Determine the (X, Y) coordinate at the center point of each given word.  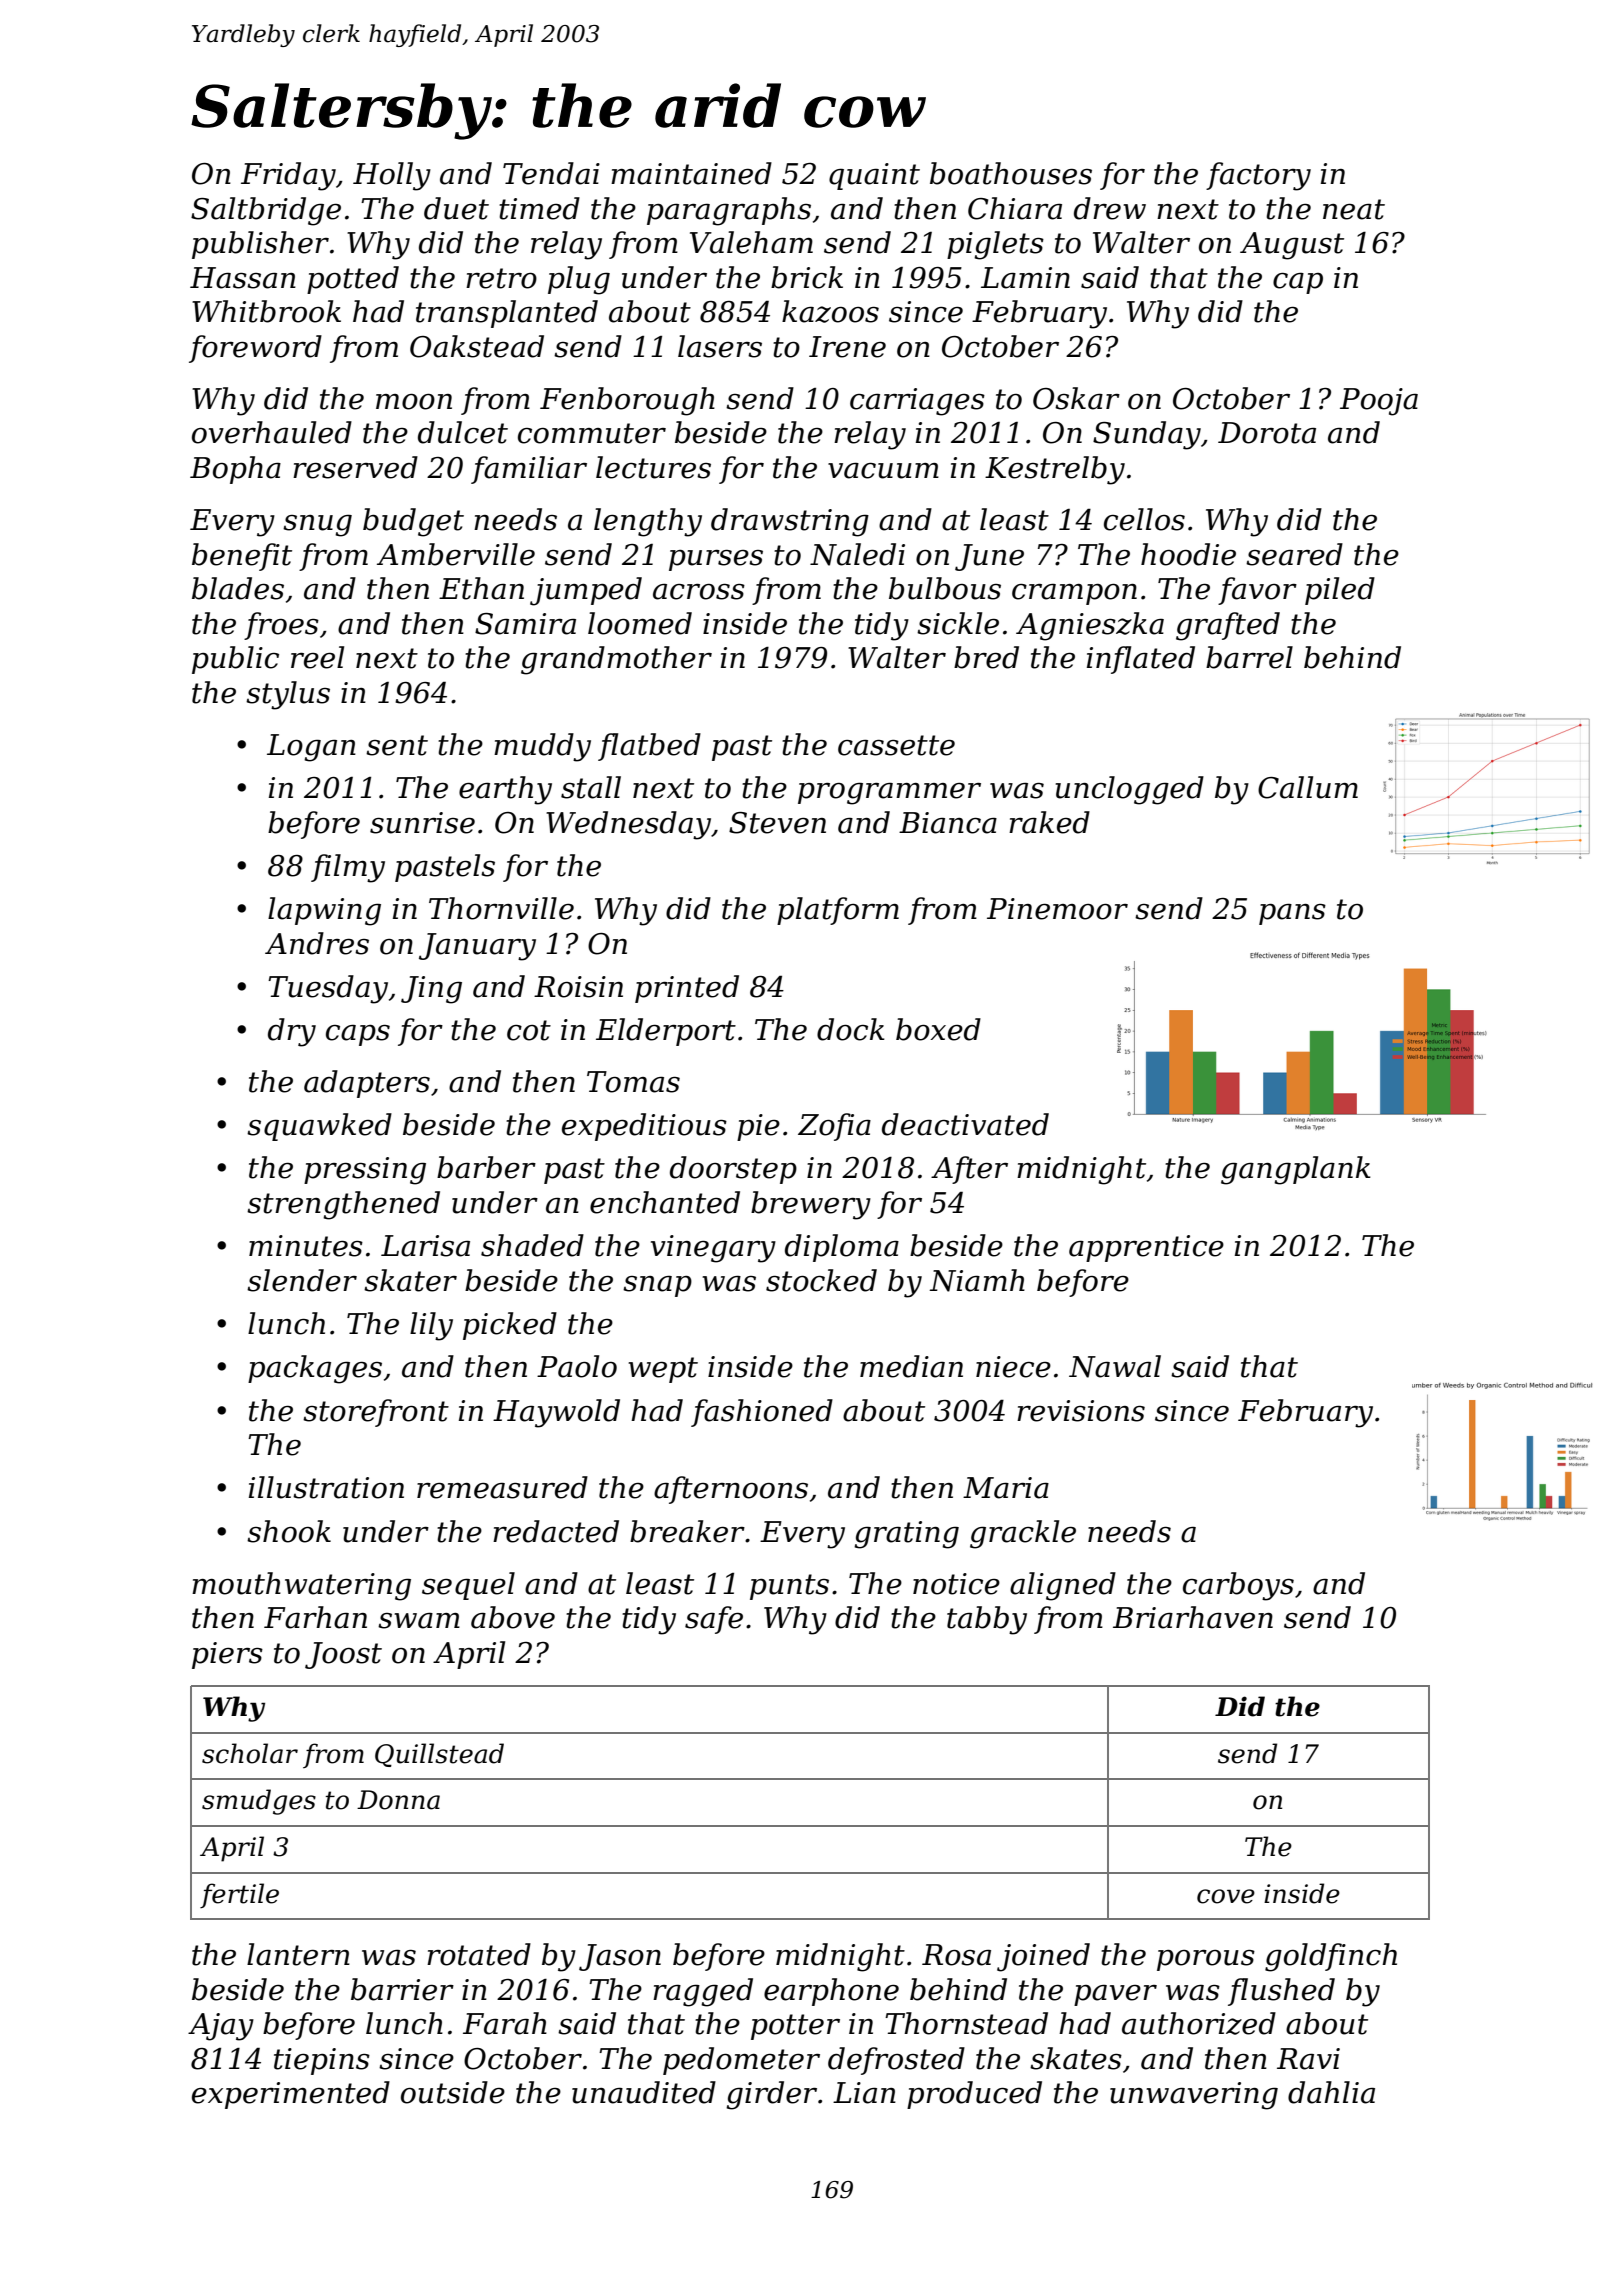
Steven (777, 823)
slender (302, 1280)
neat (1354, 209)
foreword (255, 349)
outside (453, 2092)
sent (397, 745)
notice (956, 1584)
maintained (691, 173)
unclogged (1130, 790)
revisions (1081, 1411)
